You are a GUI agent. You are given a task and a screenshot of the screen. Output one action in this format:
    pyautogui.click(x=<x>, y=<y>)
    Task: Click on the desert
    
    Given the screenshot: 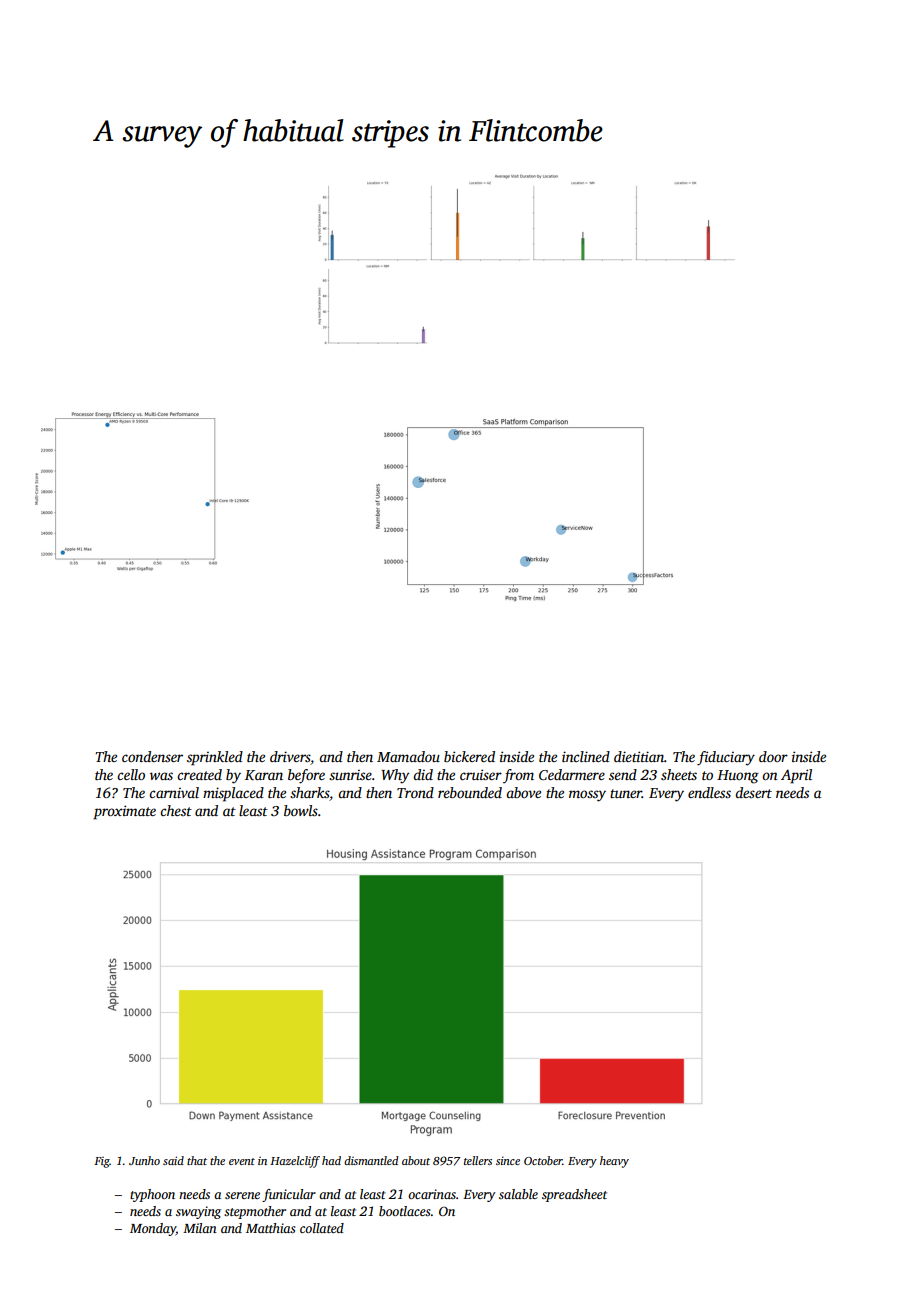 What is the action you would take?
    pyautogui.click(x=753, y=792)
